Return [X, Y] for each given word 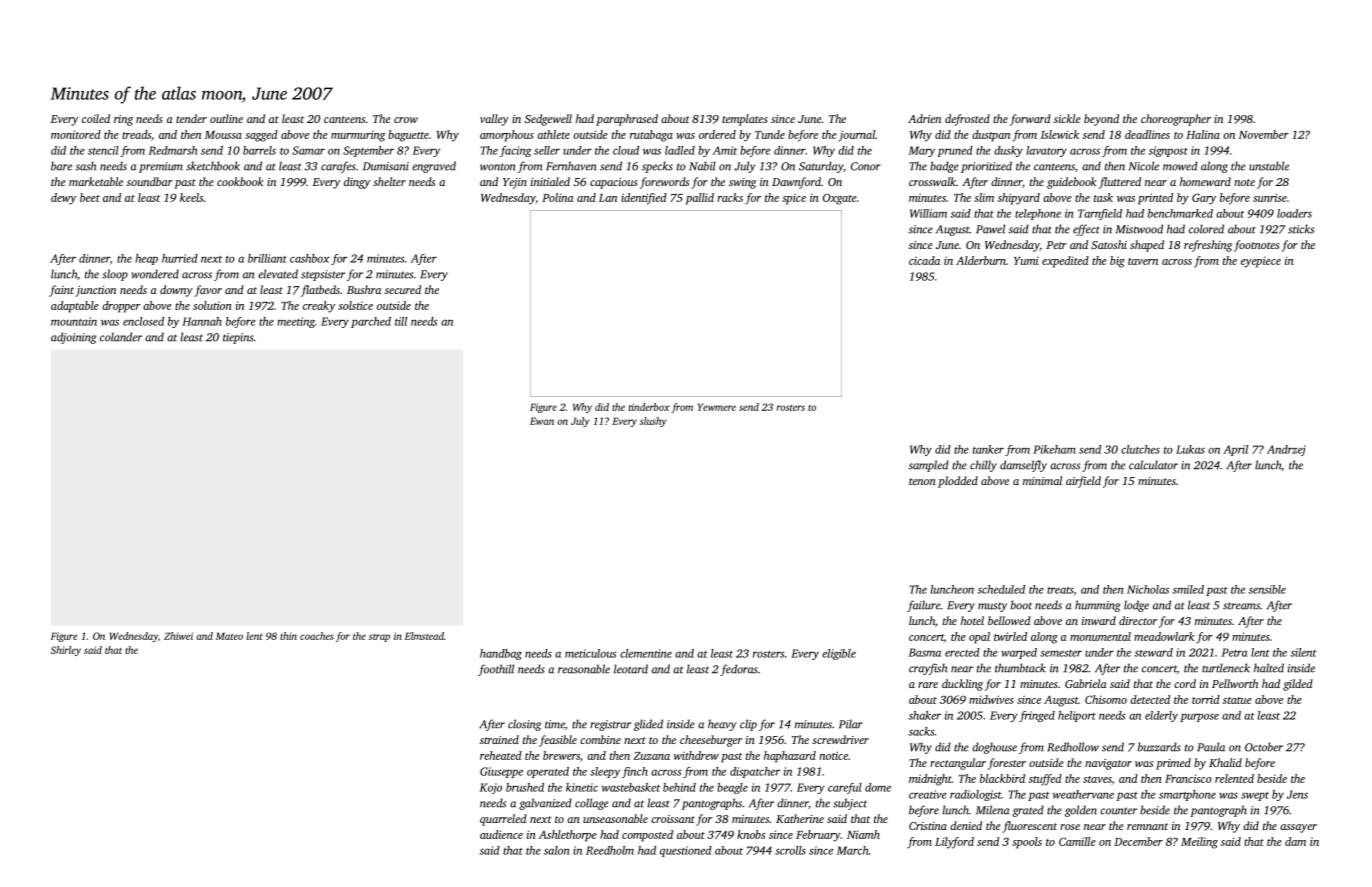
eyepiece [1261, 262]
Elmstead [424, 636]
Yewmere [717, 407]
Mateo [229, 636]
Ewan [542, 421]
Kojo [491, 788]
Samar [308, 150]
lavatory [1046, 151]
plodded [958, 482]
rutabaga [651, 136]
